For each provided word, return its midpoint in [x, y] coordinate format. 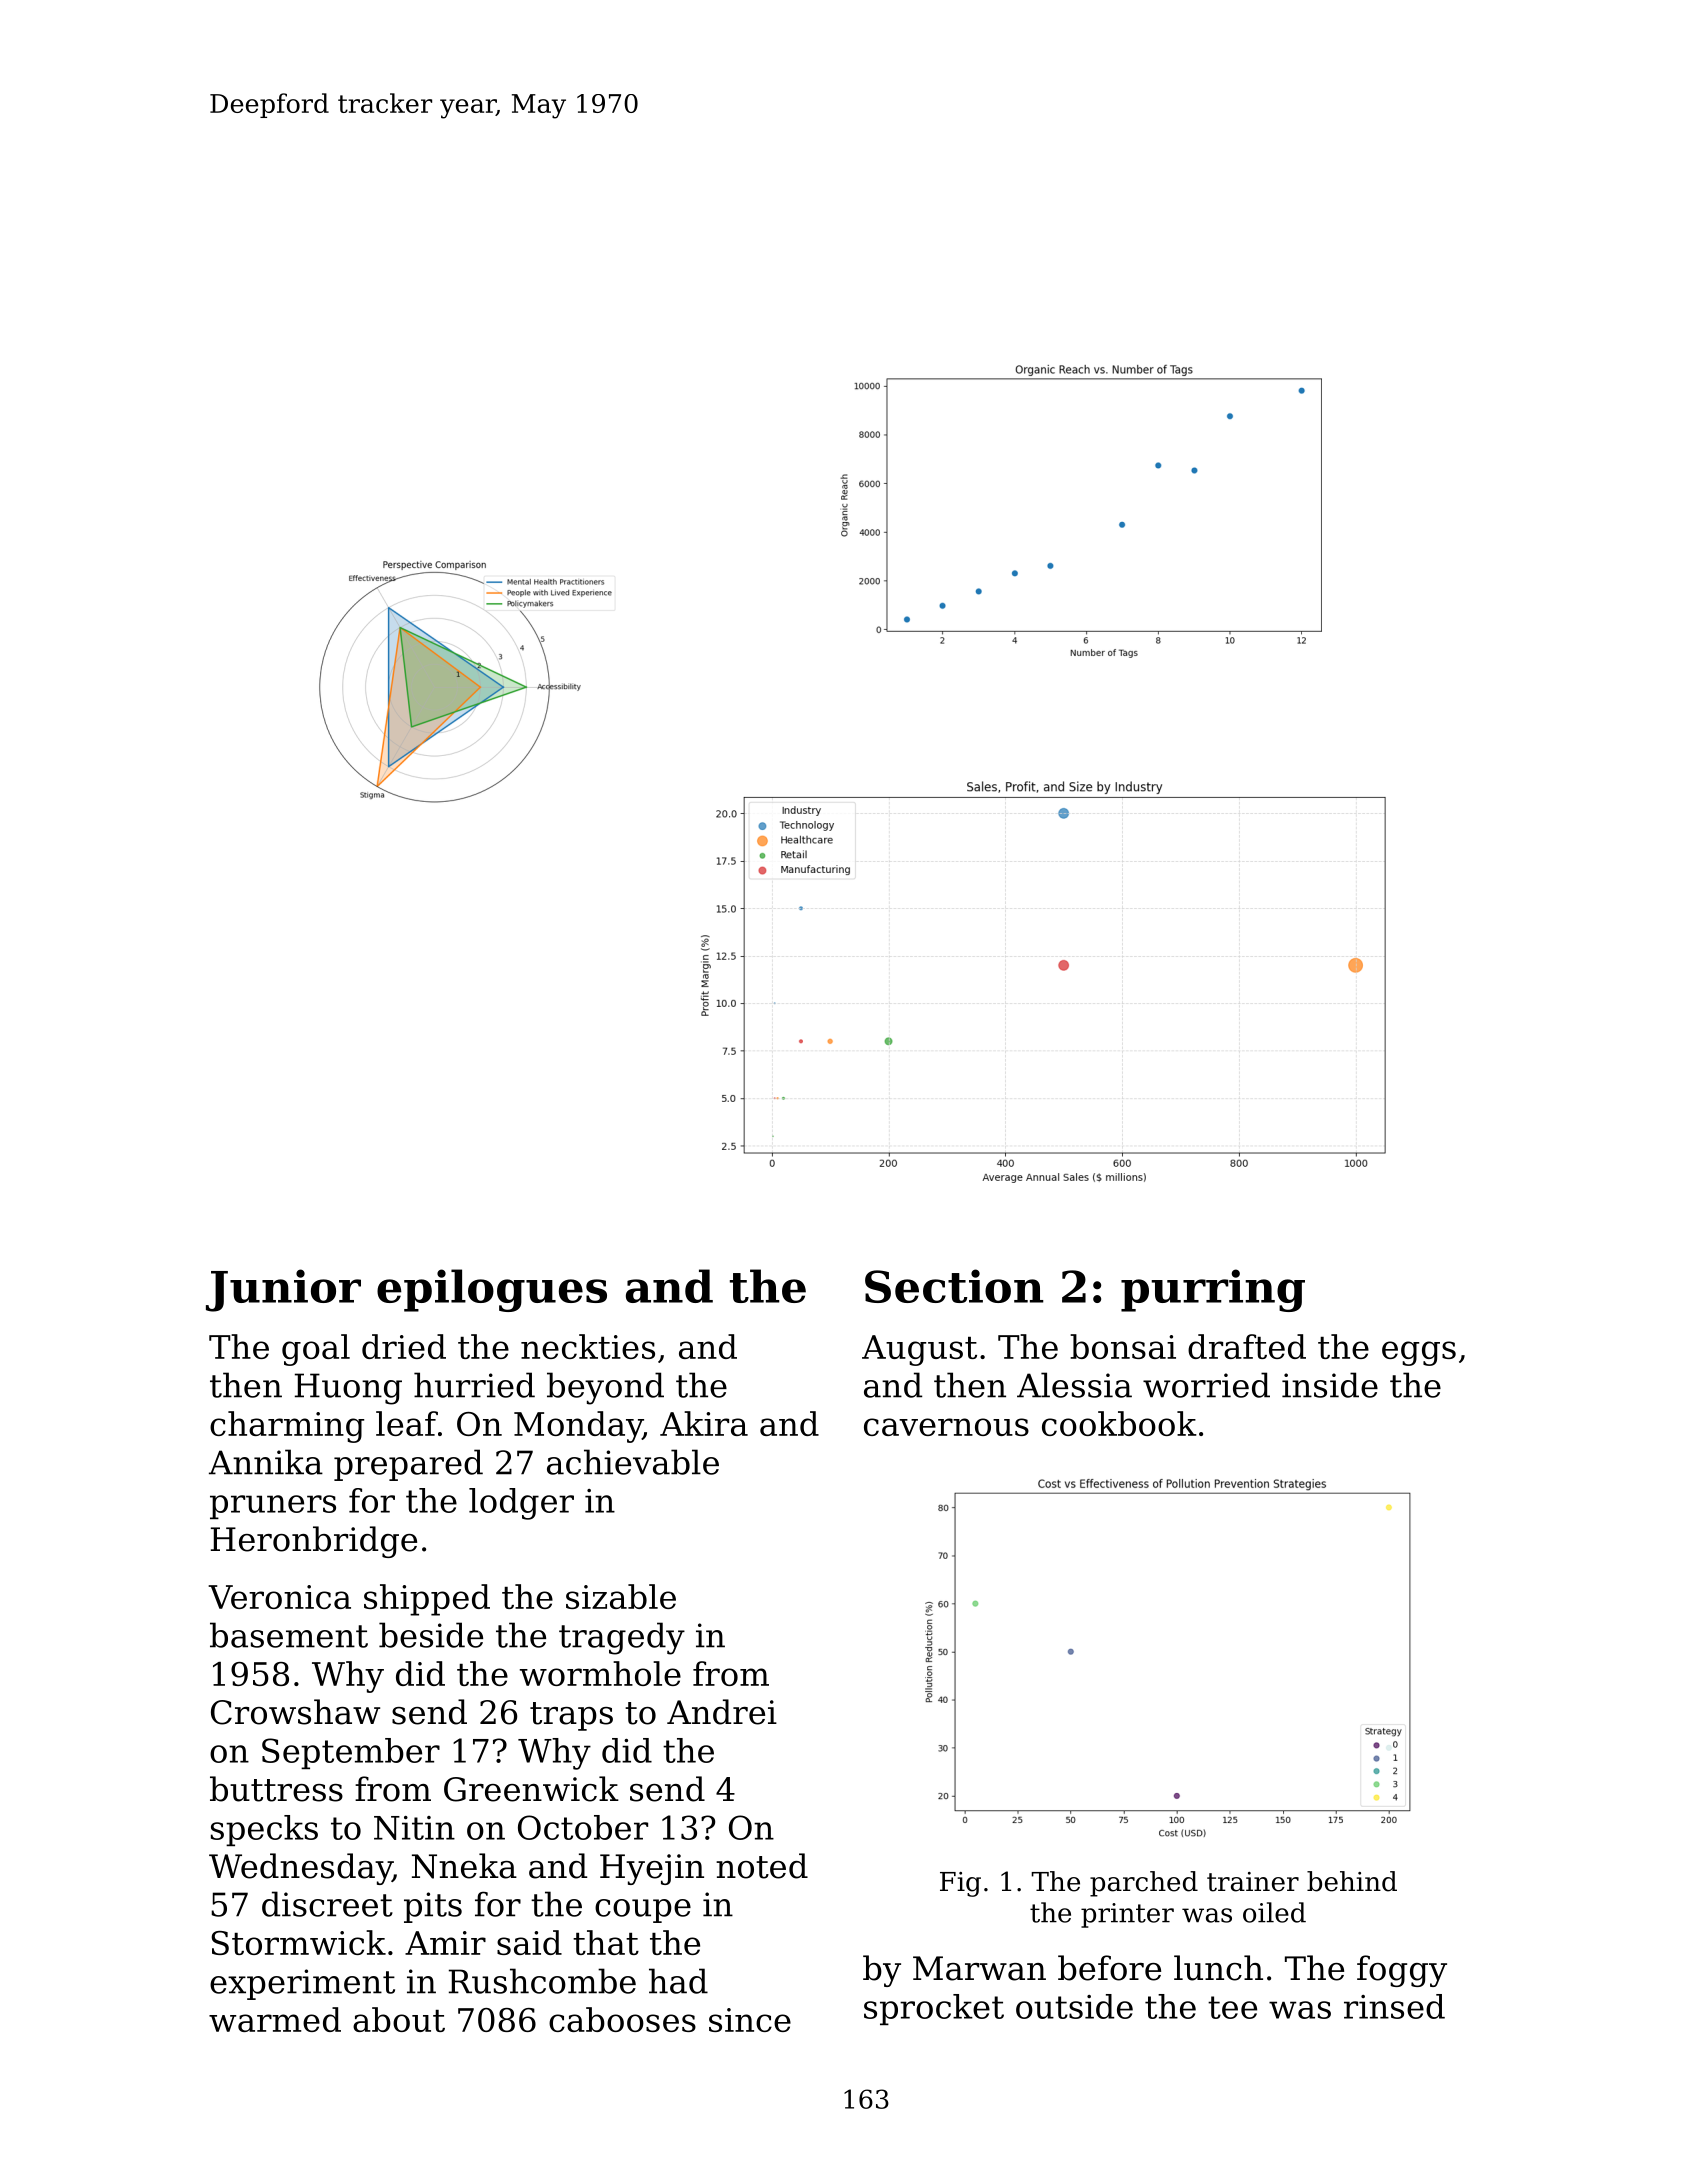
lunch [1218, 1968]
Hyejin [652, 1869]
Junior [283, 1290]
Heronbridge [314, 1542]
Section [954, 1286]
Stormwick [298, 1942]
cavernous [946, 1427]
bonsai [1123, 1346]
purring [1213, 1290]
